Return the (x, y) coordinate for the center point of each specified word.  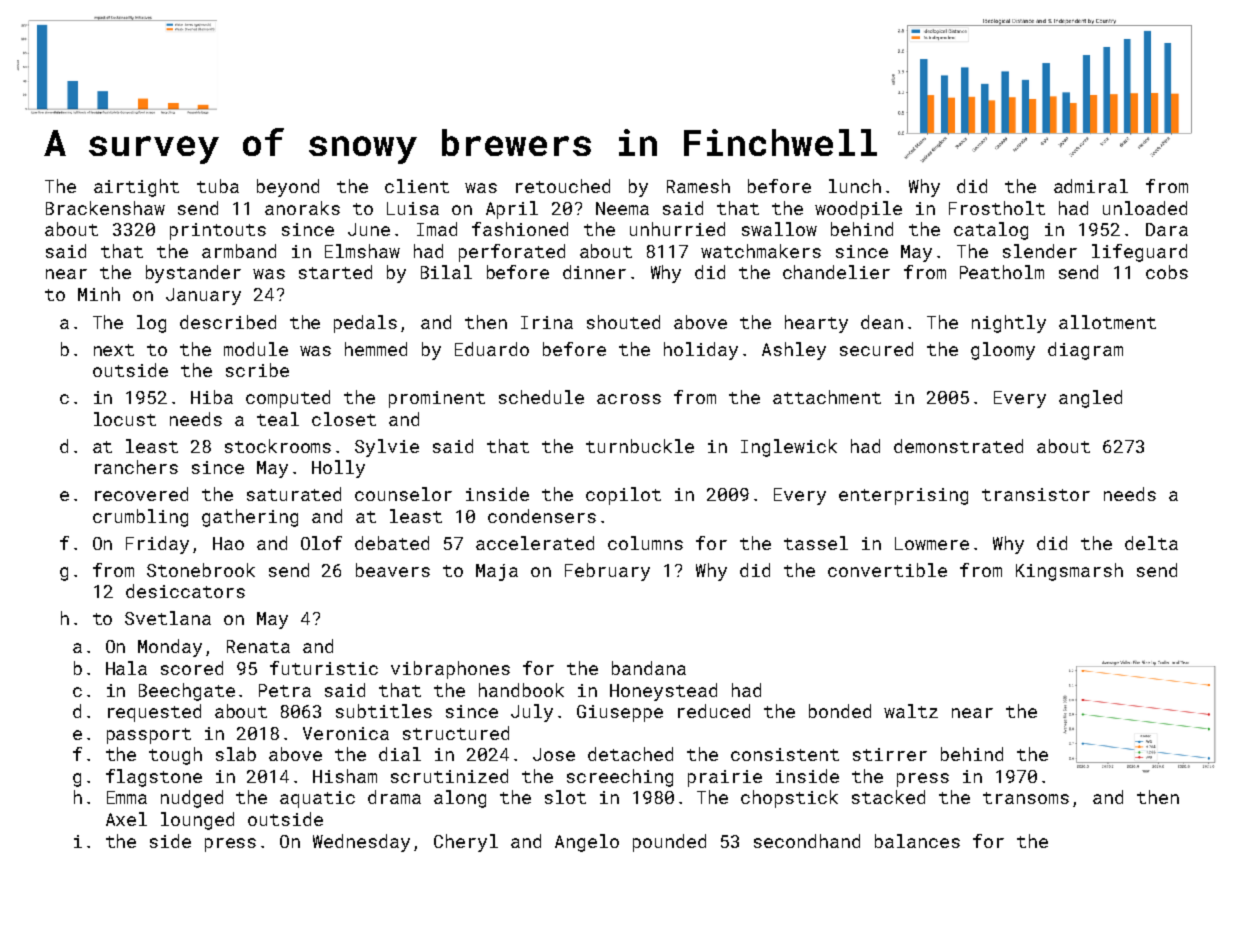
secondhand (807, 841)
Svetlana (168, 618)
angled (1090, 399)
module (256, 349)
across (629, 399)
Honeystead (663, 692)
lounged (197, 821)
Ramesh (698, 186)
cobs (1167, 272)
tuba (218, 186)
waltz (911, 711)
